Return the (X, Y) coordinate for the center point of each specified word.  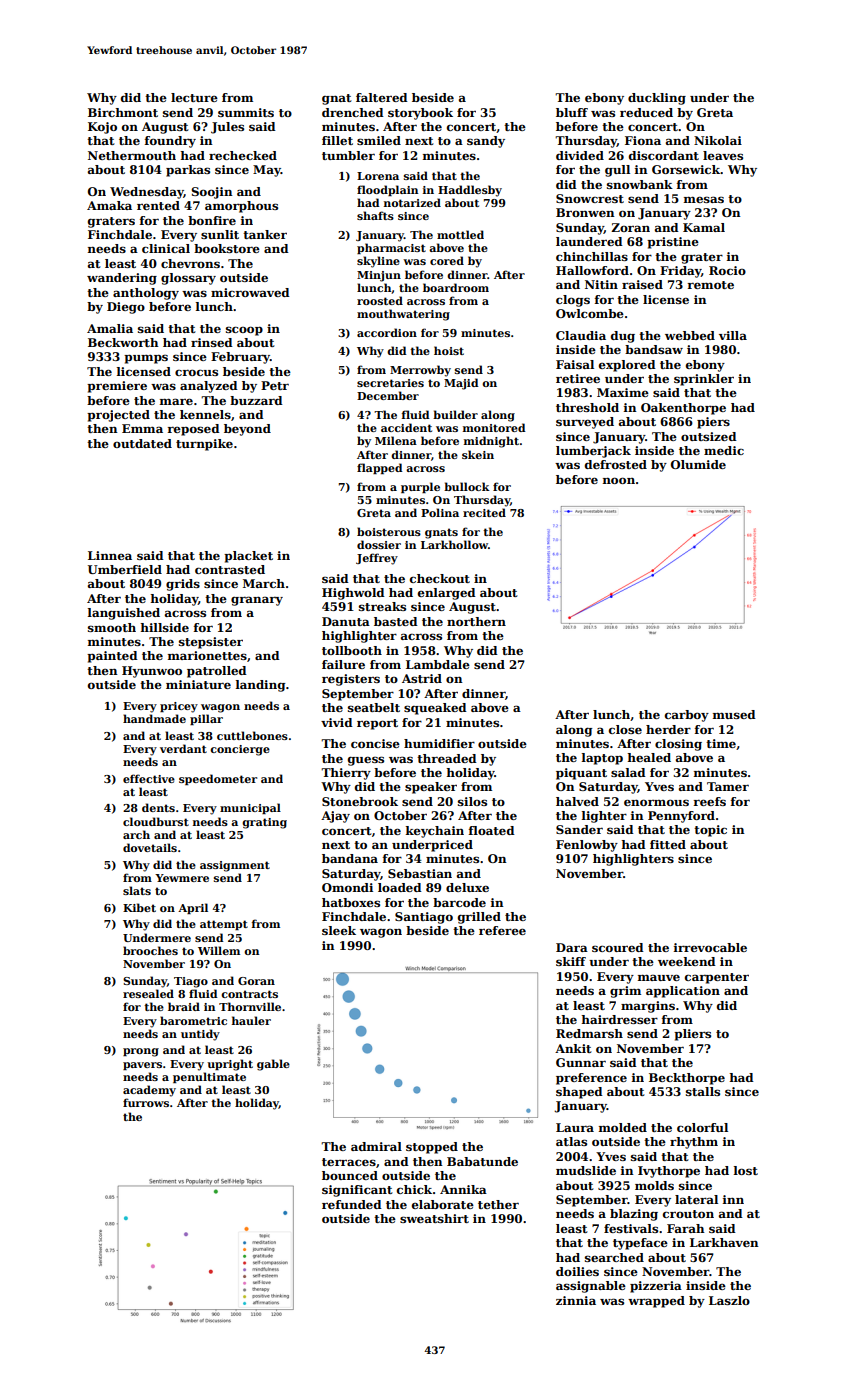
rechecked (243, 155)
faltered (382, 97)
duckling (657, 99)
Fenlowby (587, 846)
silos (472, 801)
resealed (148, 993)
